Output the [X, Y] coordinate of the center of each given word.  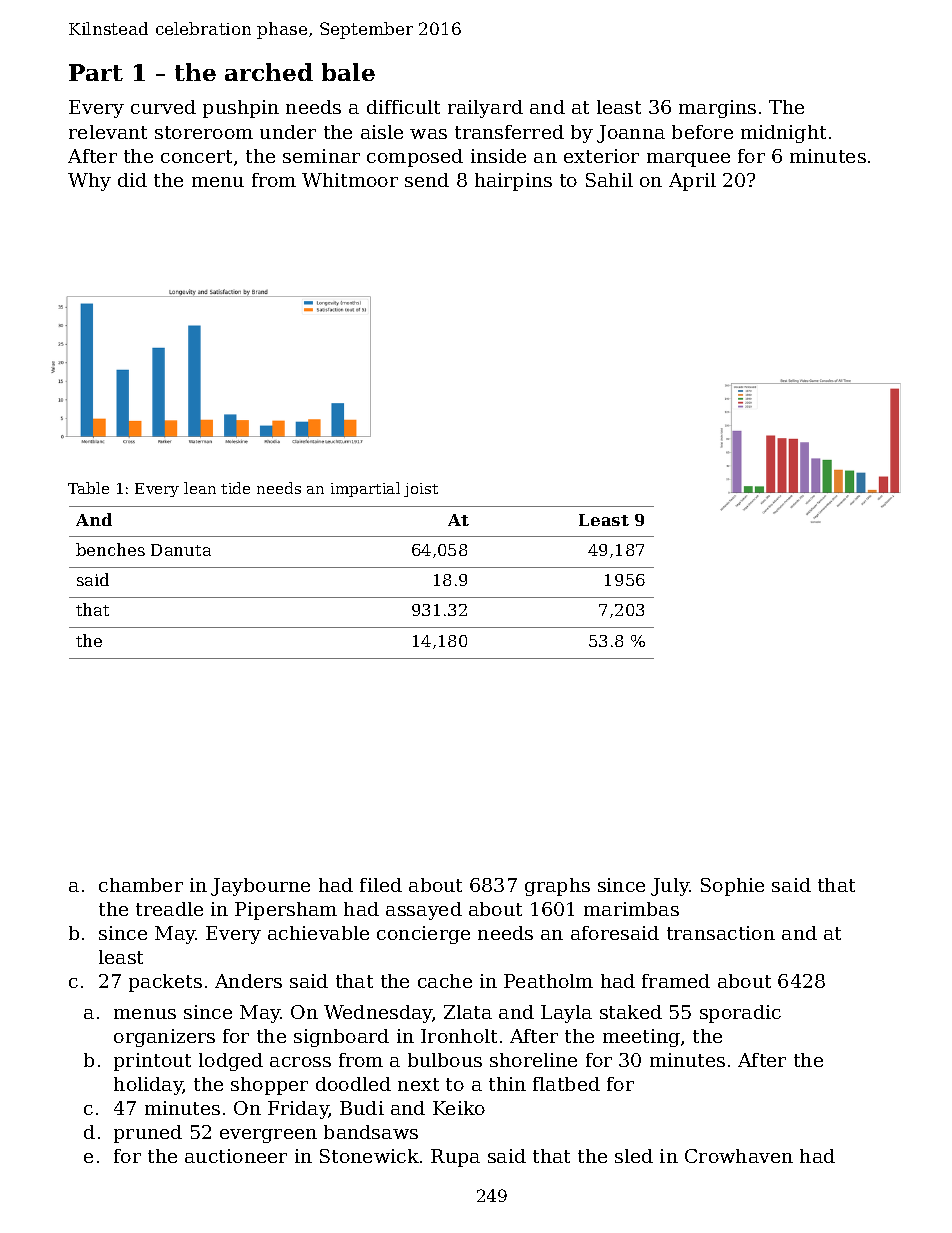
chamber [141, 885]
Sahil [609, 180]
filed [381, 885]
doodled [353, 1084]
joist [421, 490]
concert [196, 156]
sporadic [740, 1014]
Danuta [181, 550]
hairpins [513, 182]
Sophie [732, 887]
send [427, 180]
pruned [148, 1134]
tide [235, 488]
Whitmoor [350, 180]
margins [717, 109]
